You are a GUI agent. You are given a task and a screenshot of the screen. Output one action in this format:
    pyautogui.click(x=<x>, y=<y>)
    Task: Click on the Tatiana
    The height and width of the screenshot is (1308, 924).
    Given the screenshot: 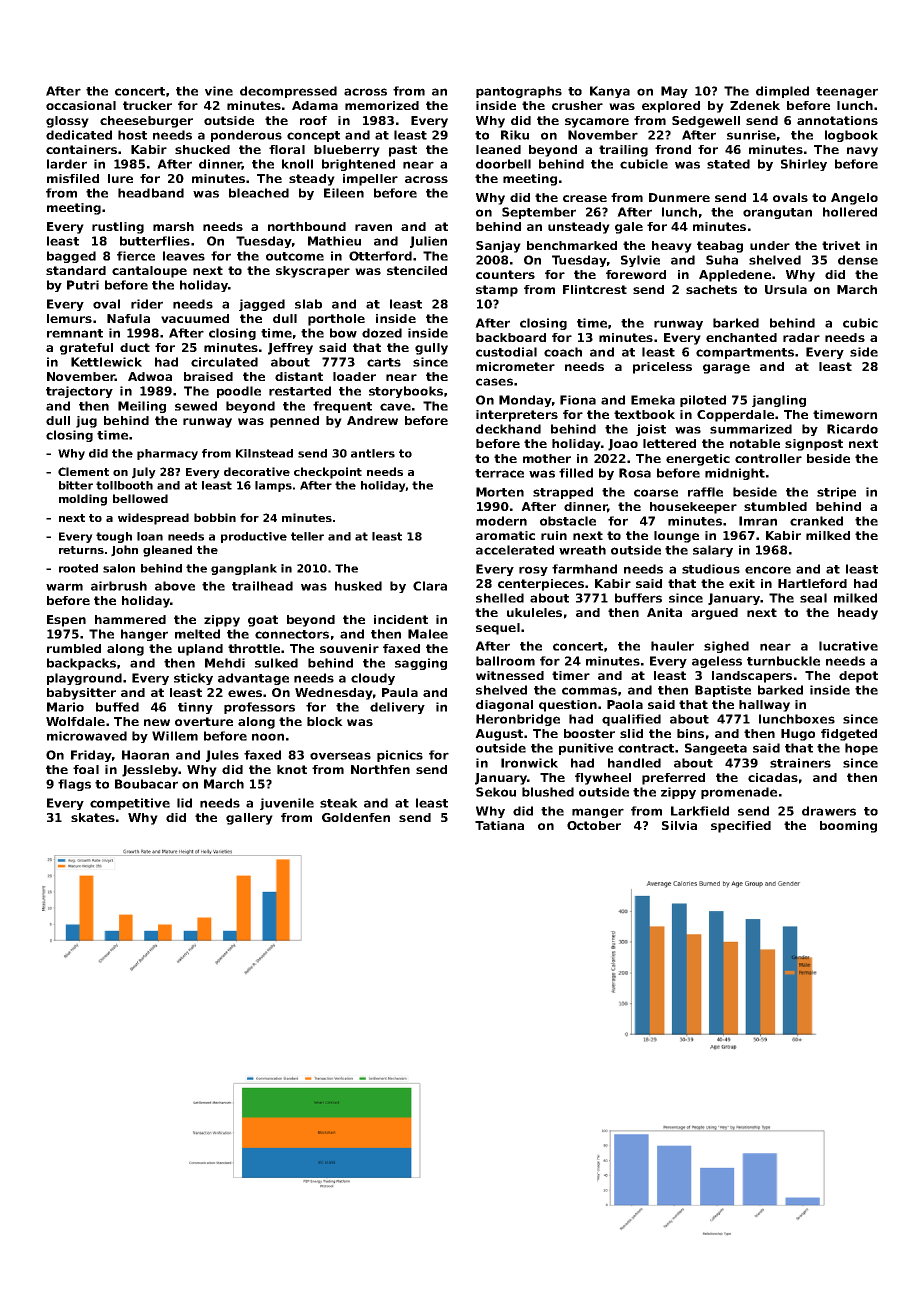 What is the action you would take?
    pyautogui.click(x=499, y=825)
